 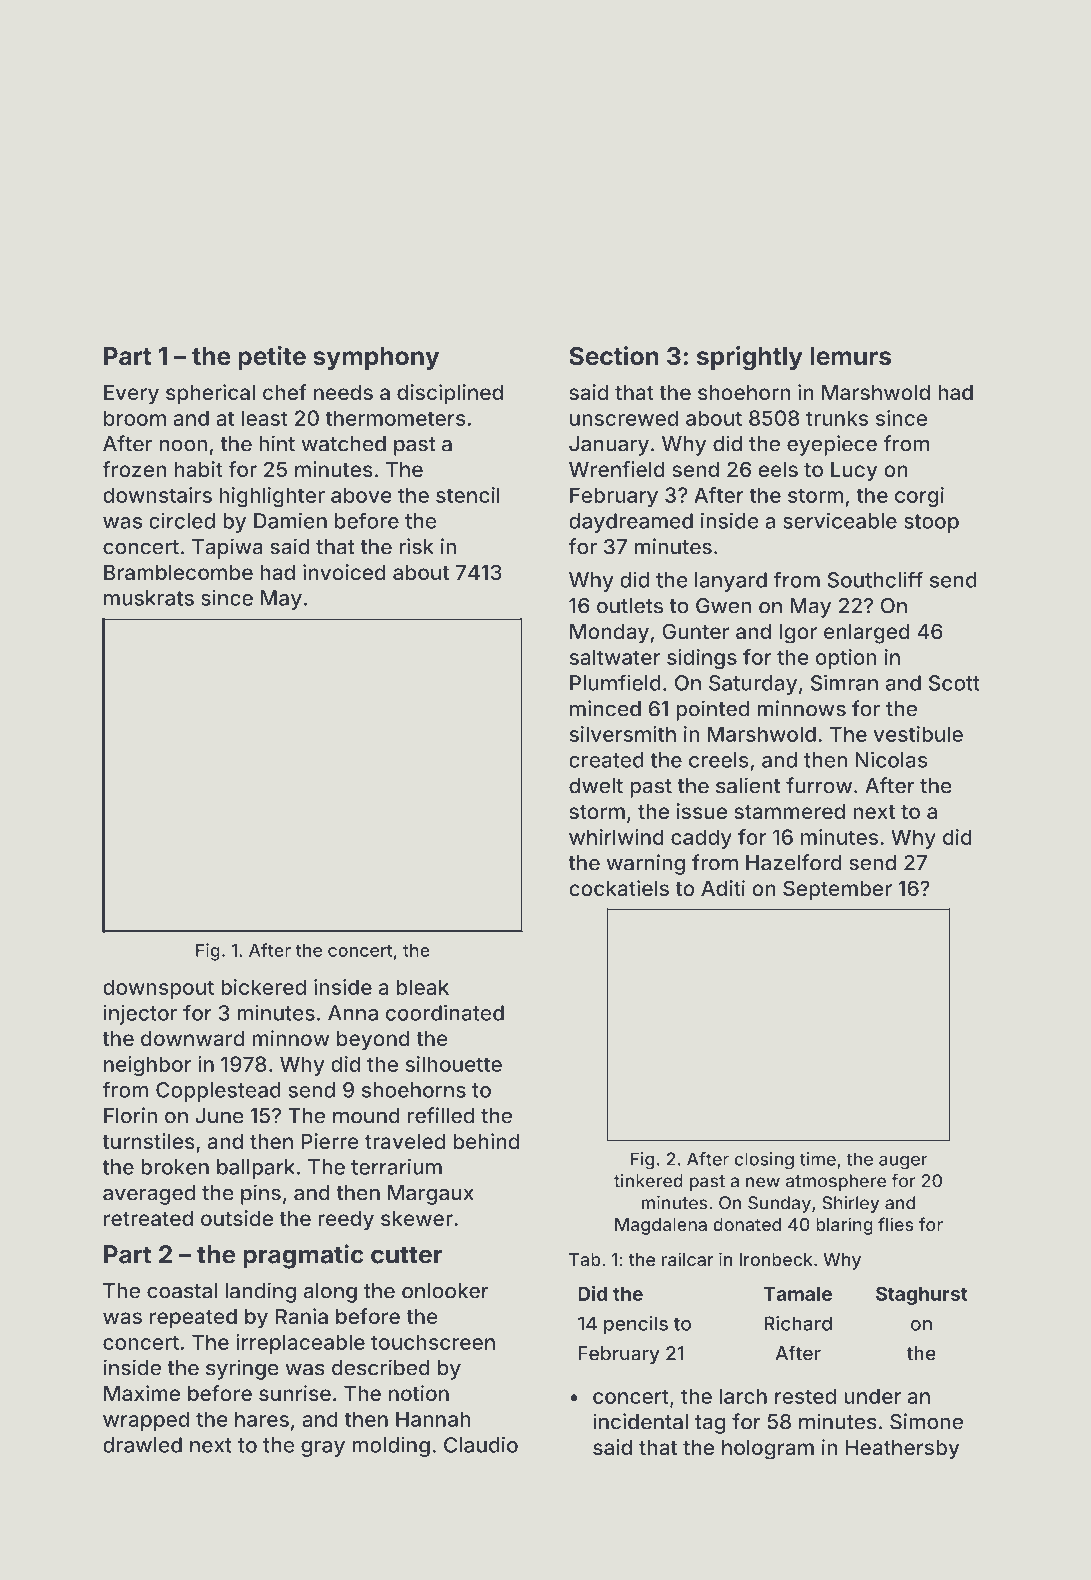 I want to click on Nicolas, so click(x=891, y=759).
